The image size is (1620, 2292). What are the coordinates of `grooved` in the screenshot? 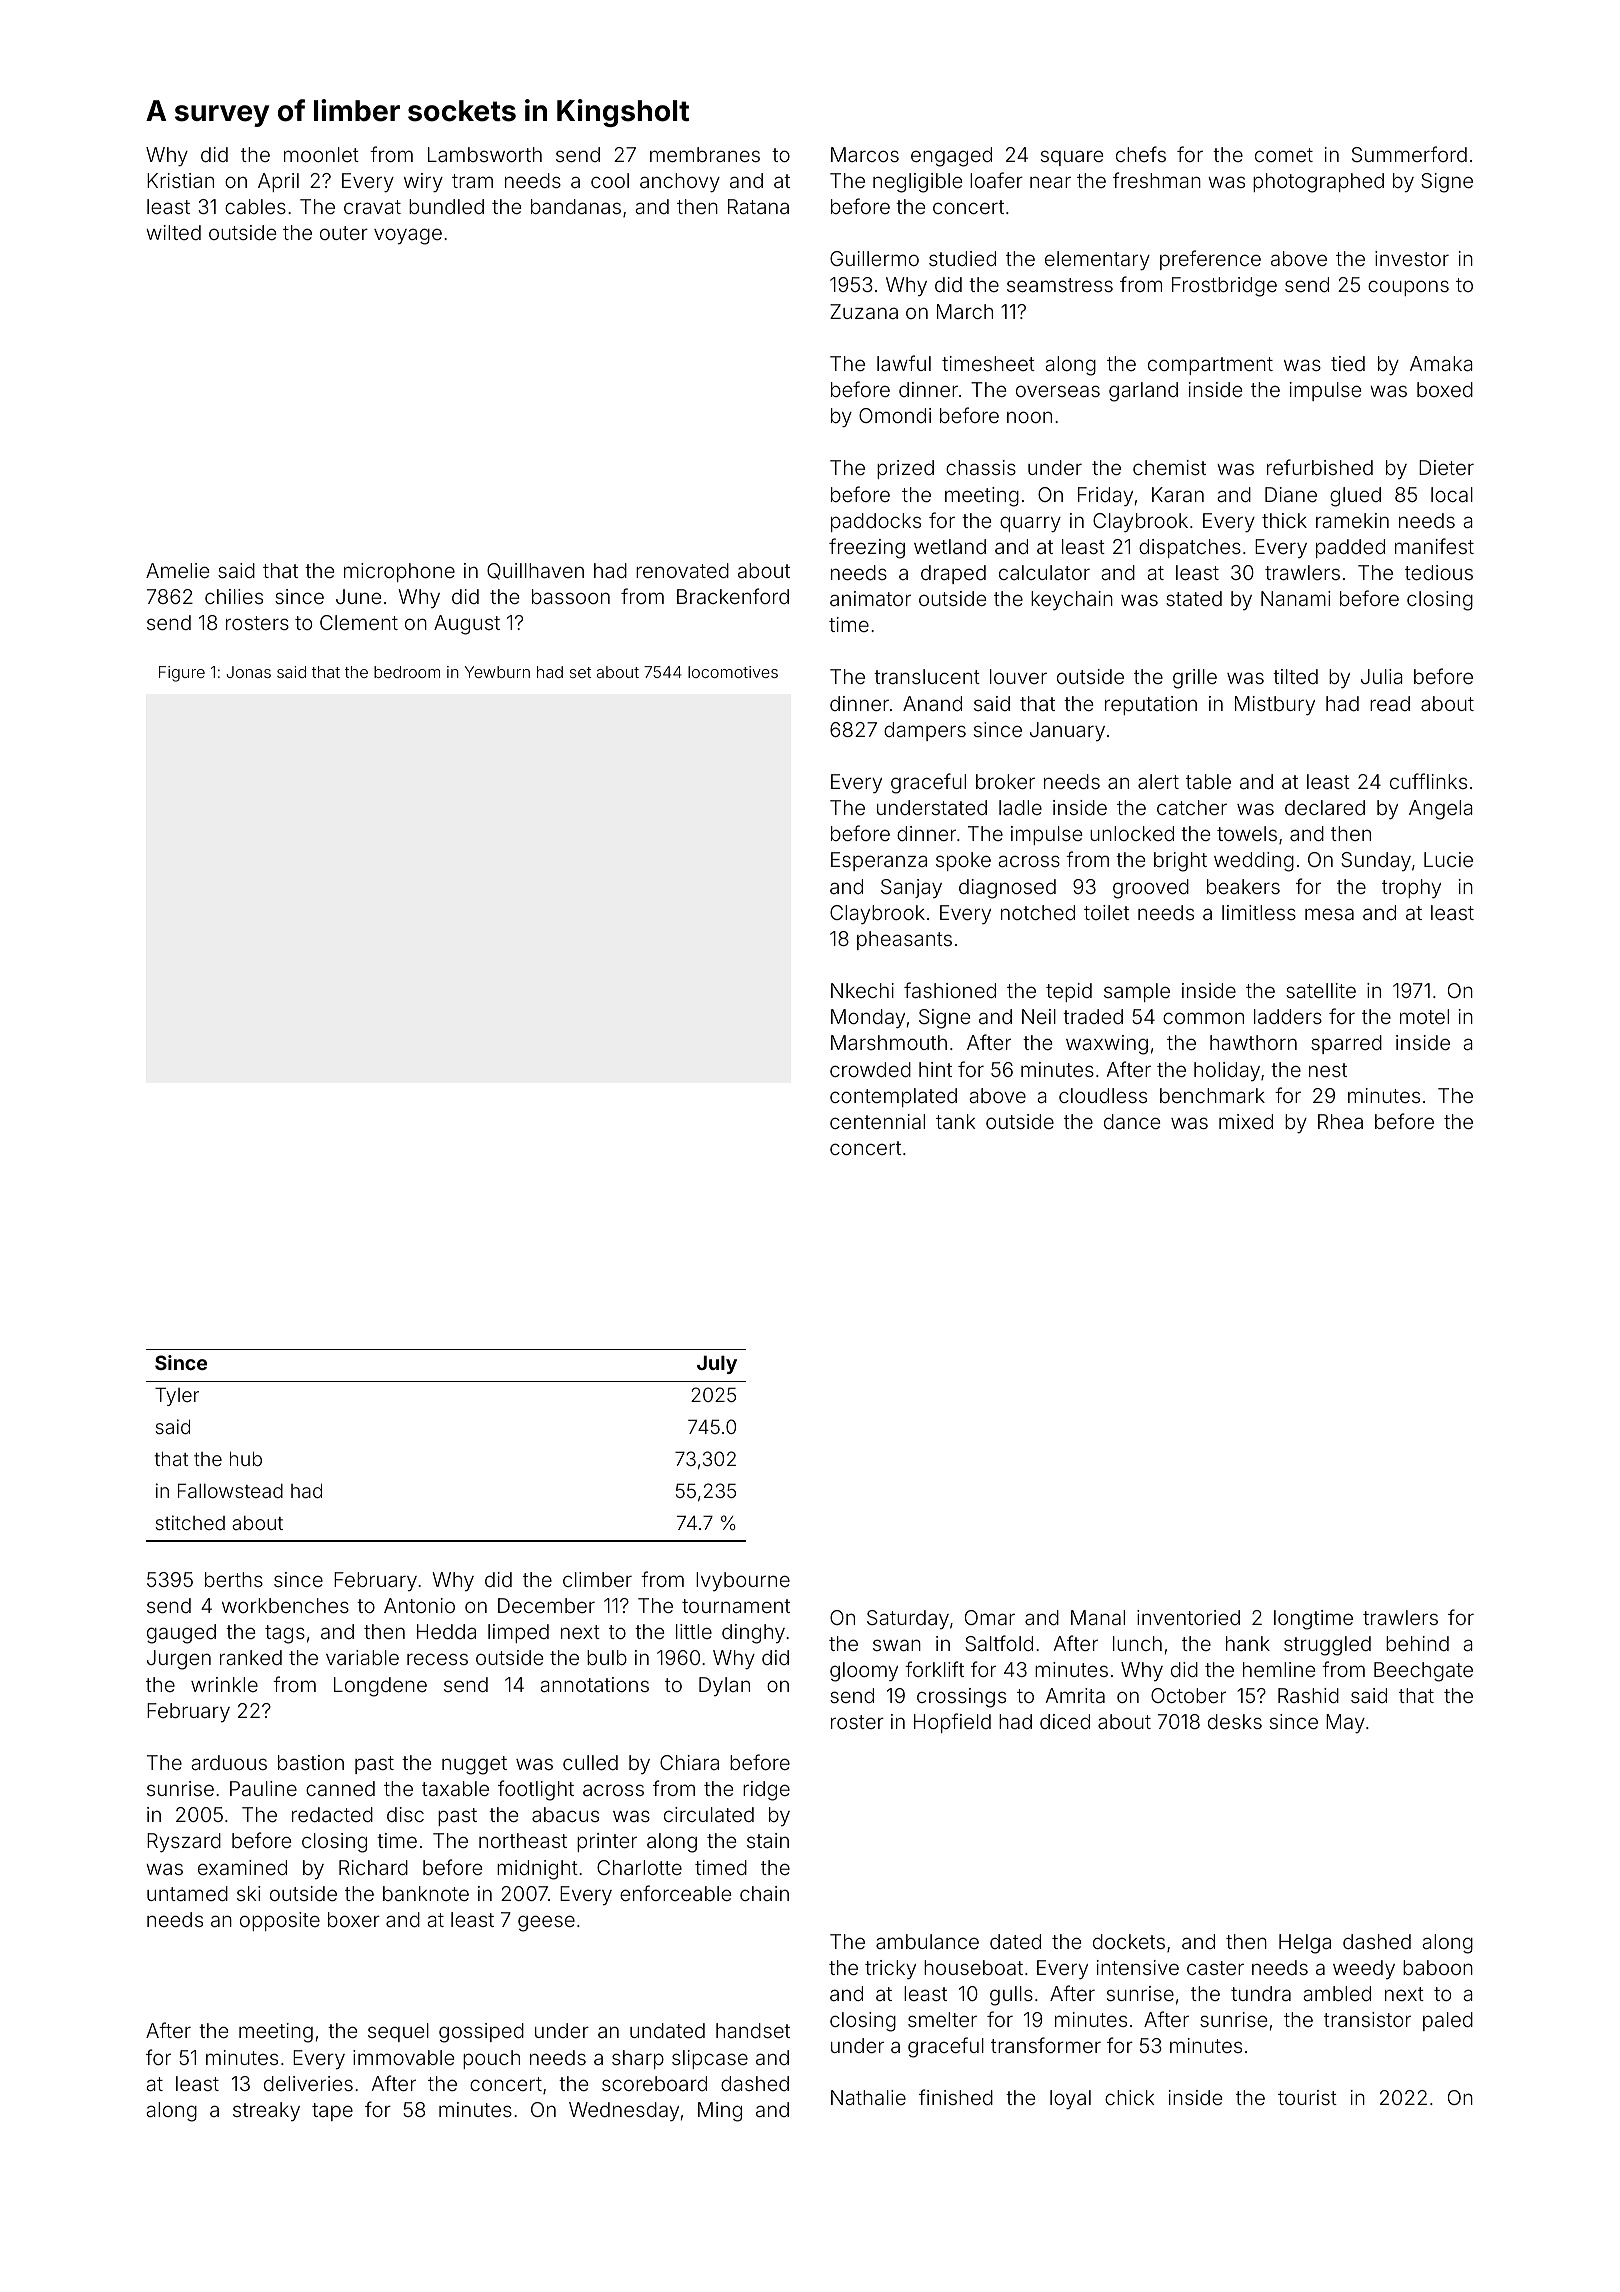 It's located at (1151, 889).
